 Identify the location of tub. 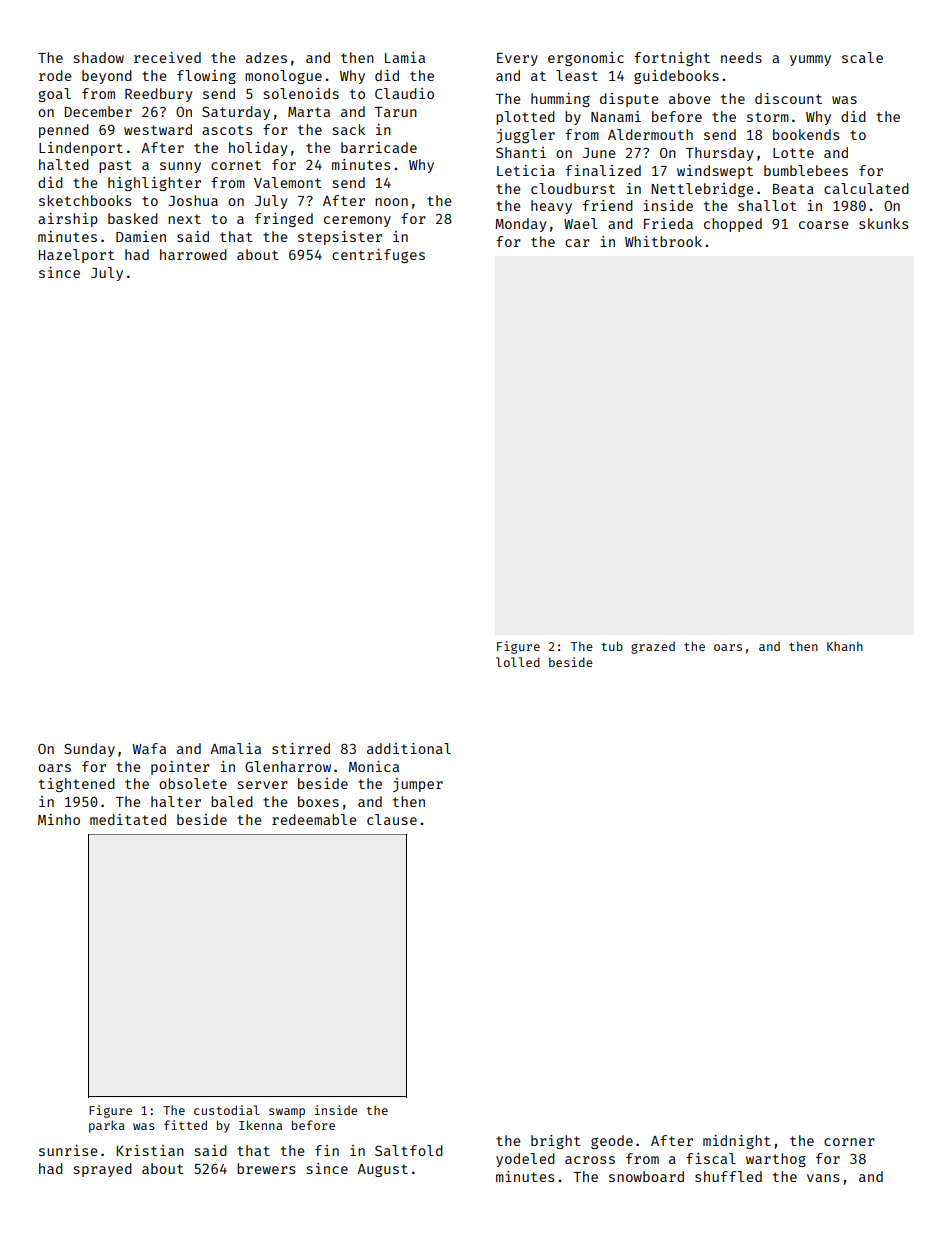
(612, 646).
